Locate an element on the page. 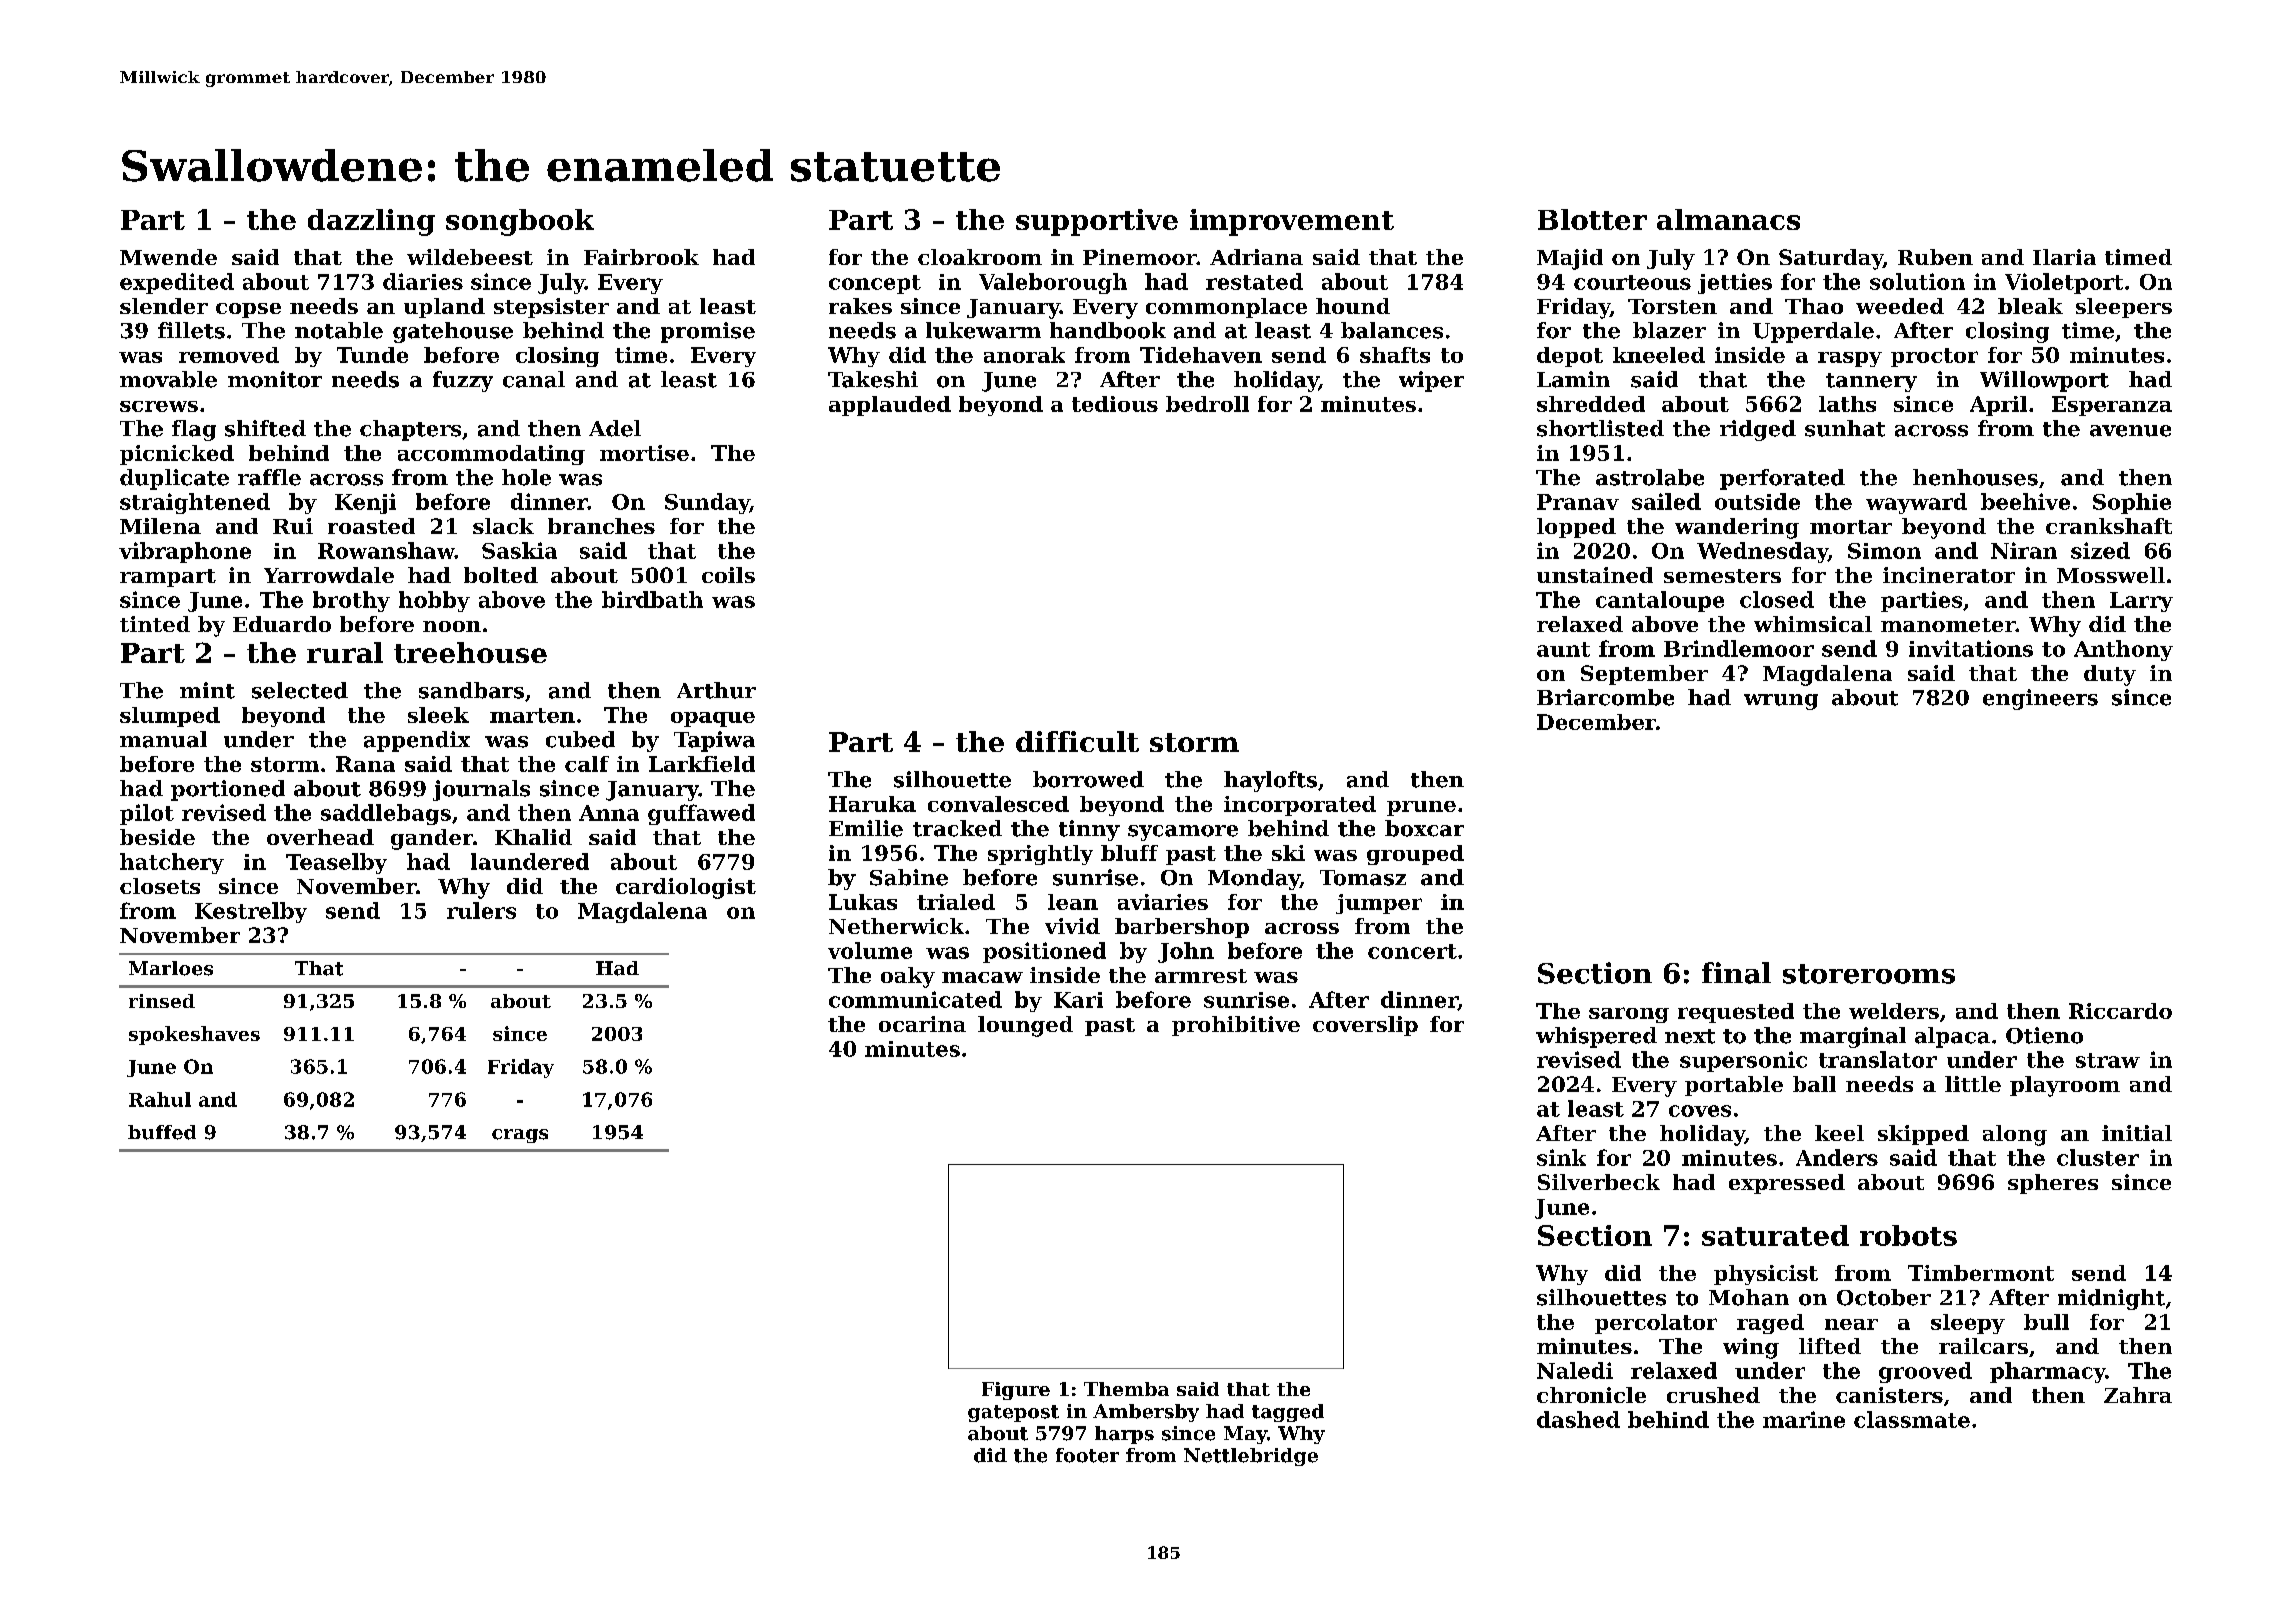 The width and height of the image is (2292, 1620). crags is located at coordinates (520, 1136).
